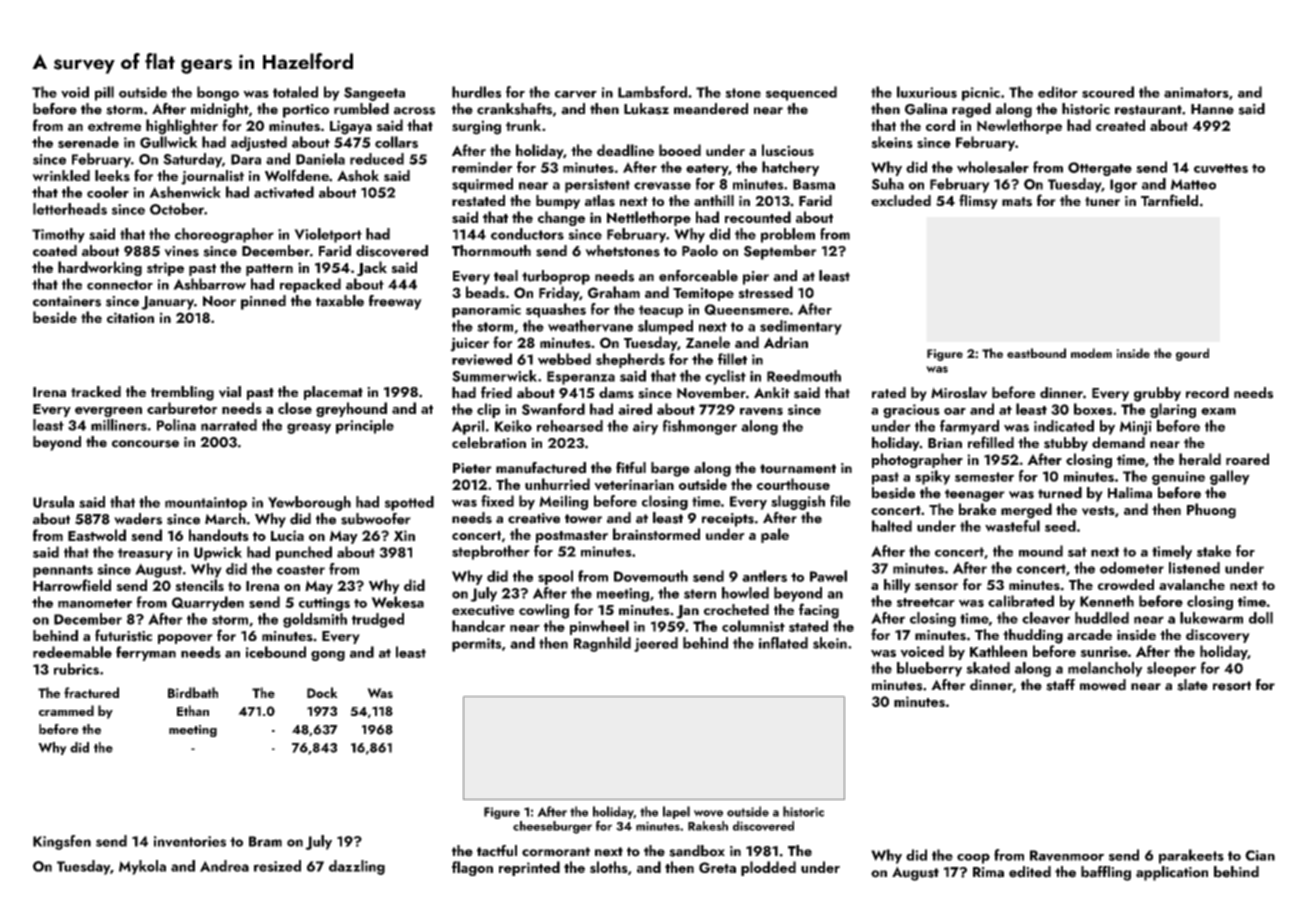 The height and width of the image is (924, 1308). Describe the element at coordinates (599, 627) in the image. I see `pinwheel` at that location.
